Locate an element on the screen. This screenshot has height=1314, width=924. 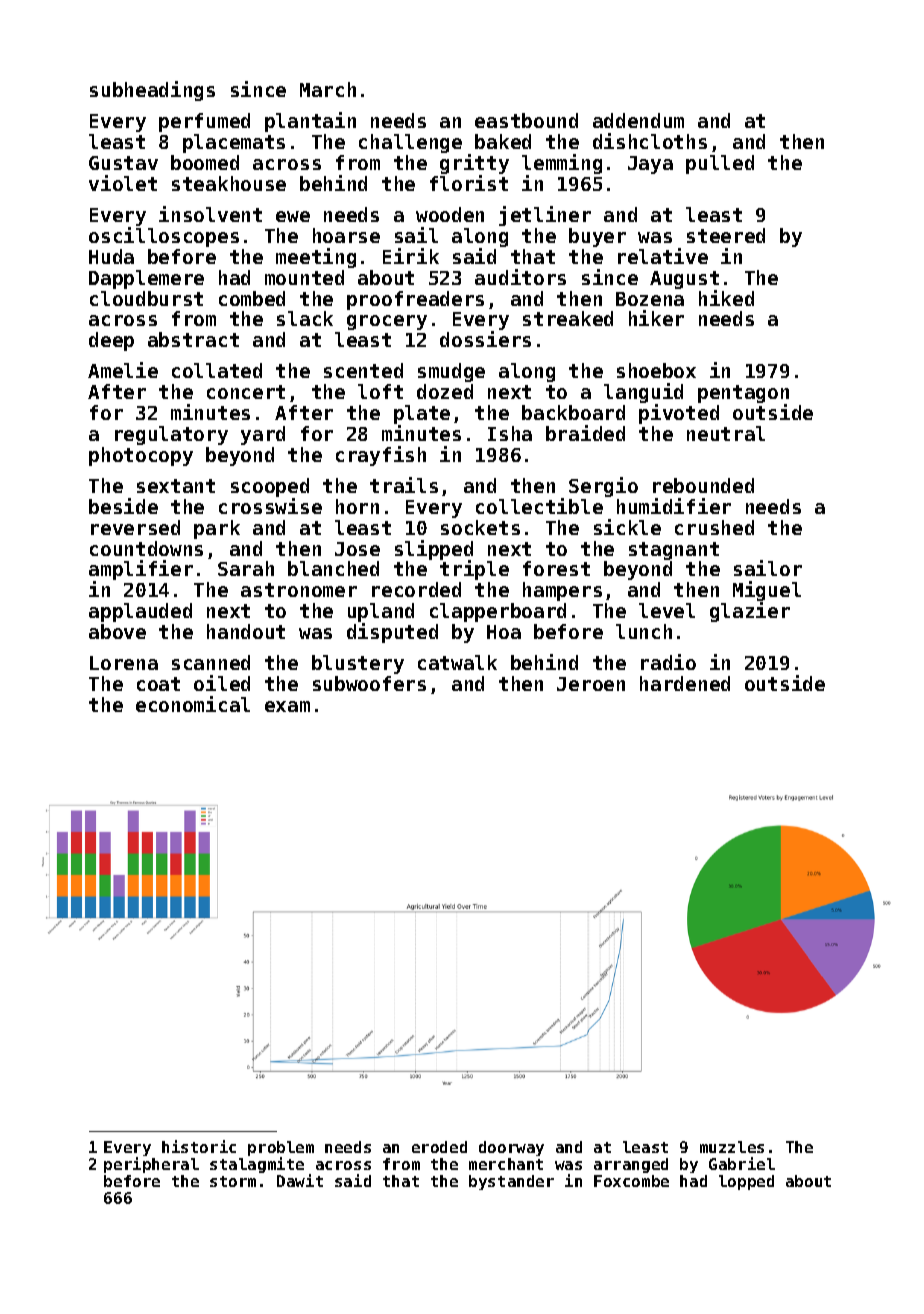
combed is located at coordinates (252, 298).
